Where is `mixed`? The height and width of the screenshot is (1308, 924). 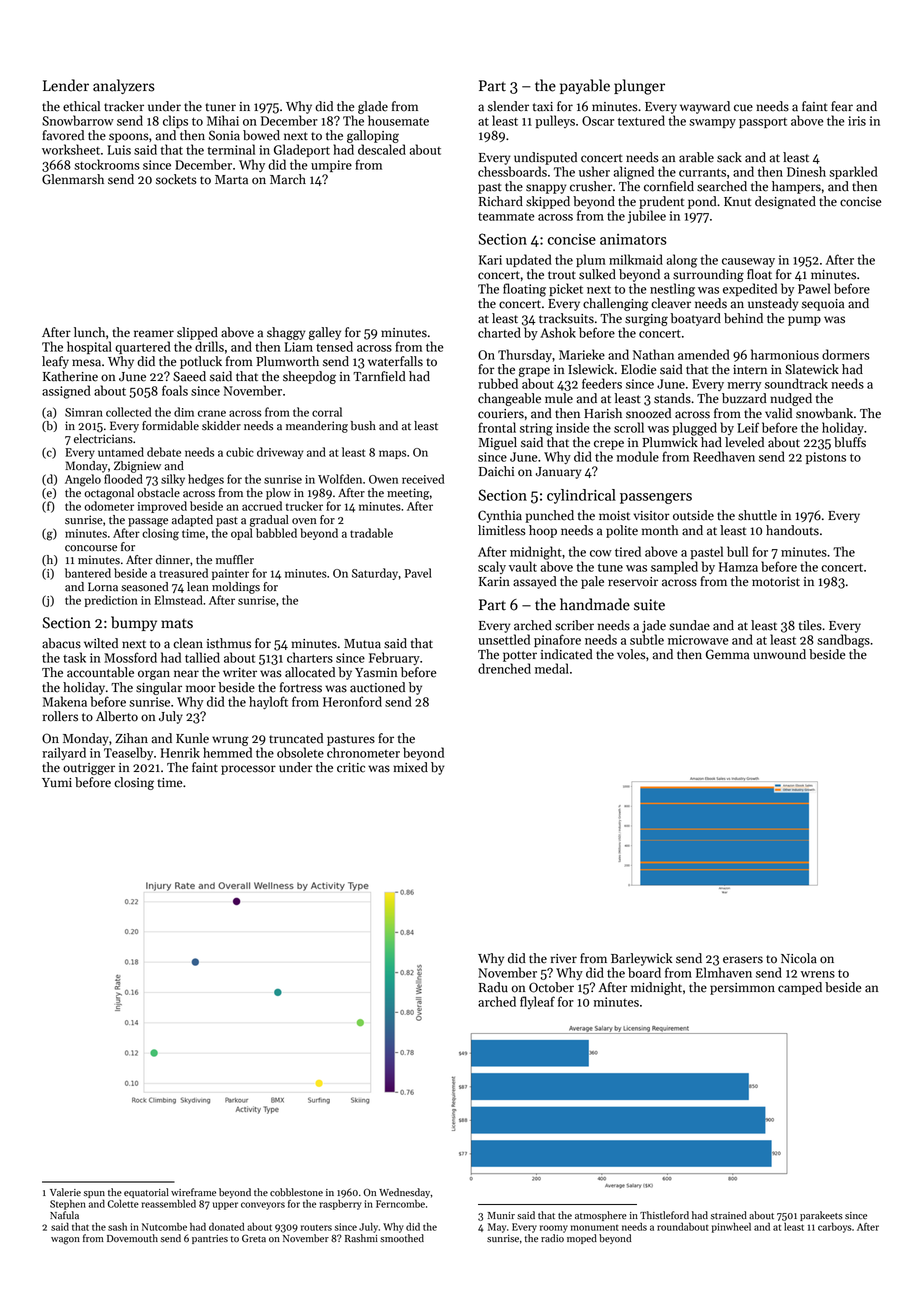 mixed is located at coordinates (410, 767).
